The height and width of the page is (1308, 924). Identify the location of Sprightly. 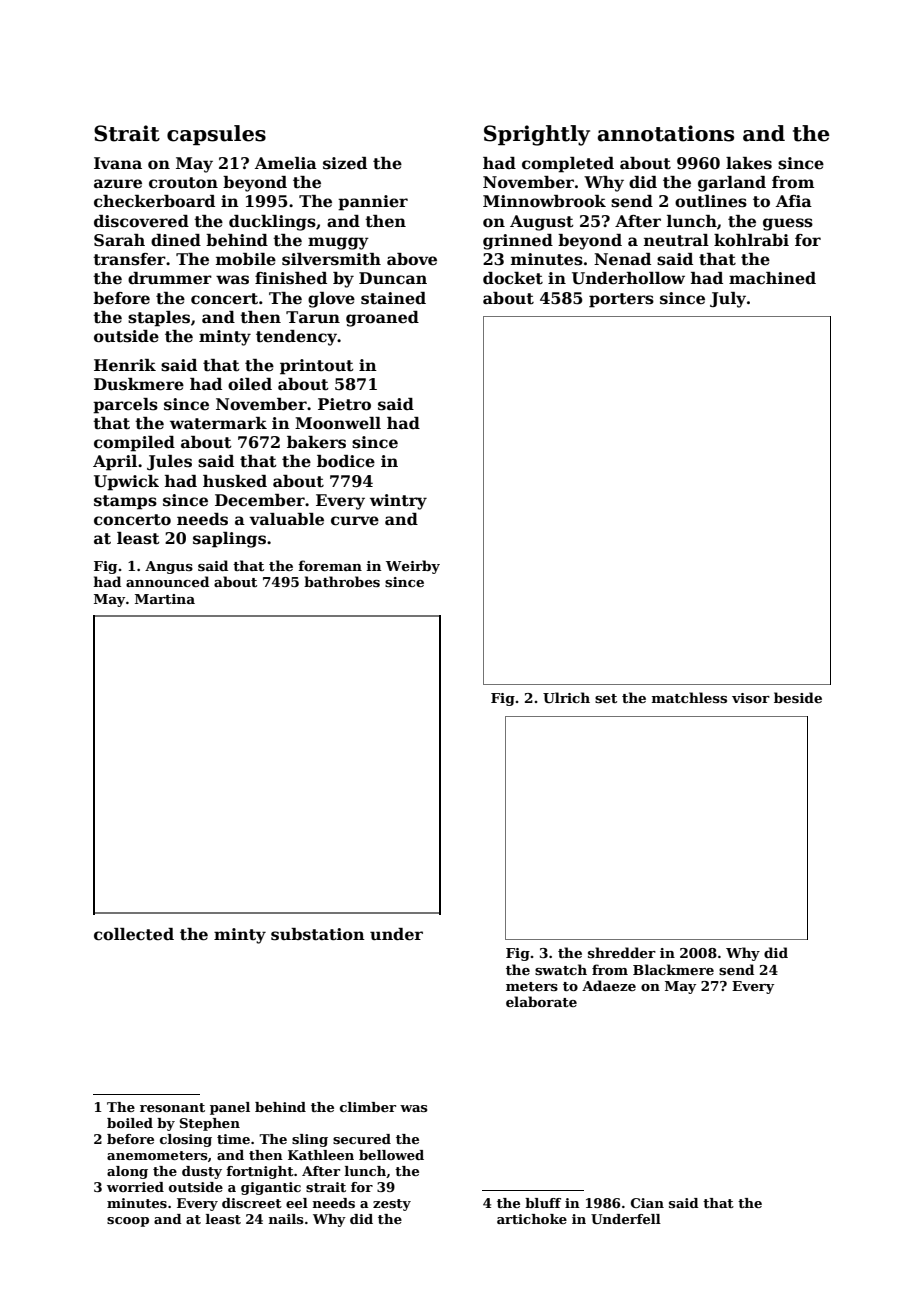
(537, 135).
